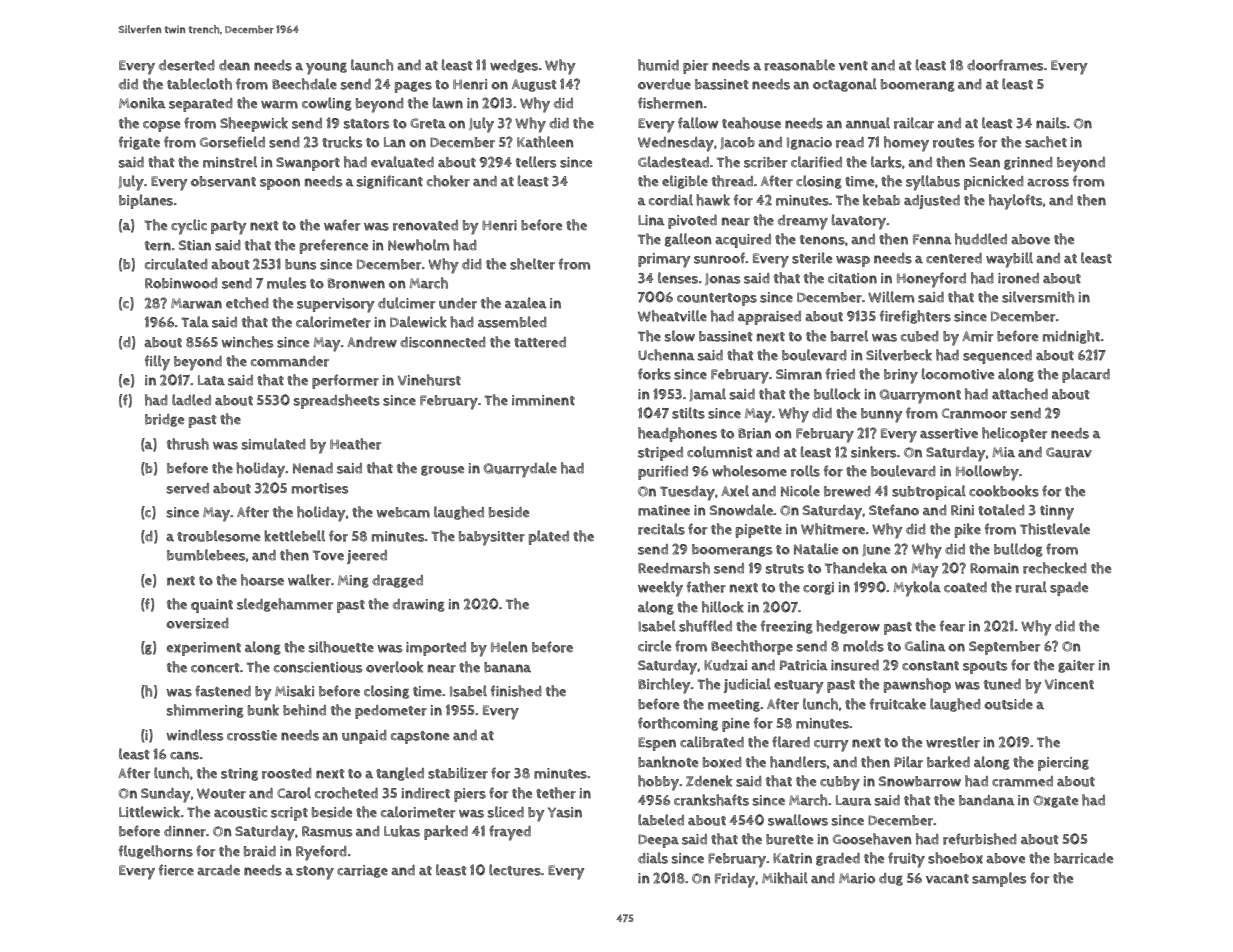  Describe the element at coordinates (1005, 65) in the page. I see `doorframes` at that location.
